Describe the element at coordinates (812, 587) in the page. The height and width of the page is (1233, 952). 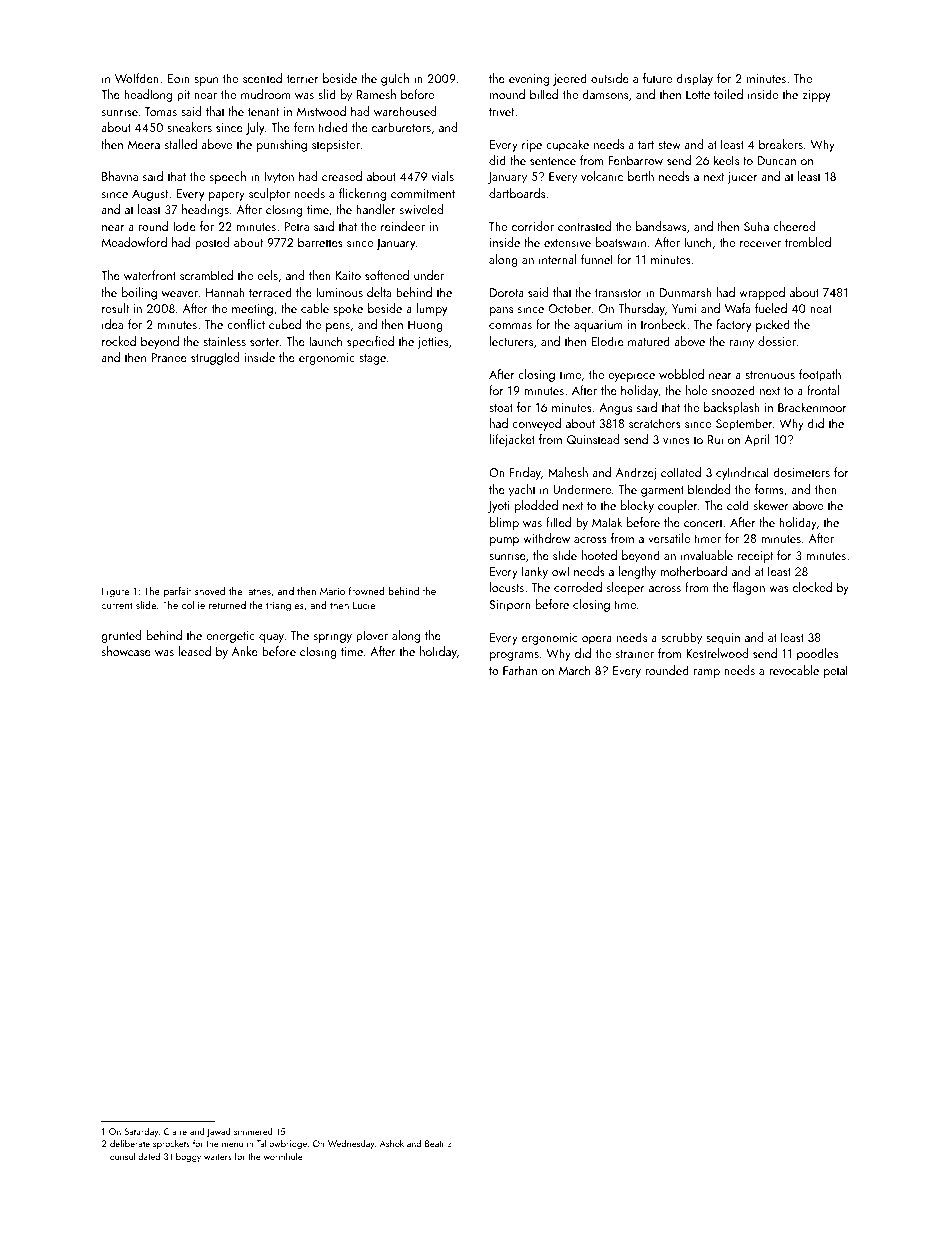
I see `clocked` at that location.
